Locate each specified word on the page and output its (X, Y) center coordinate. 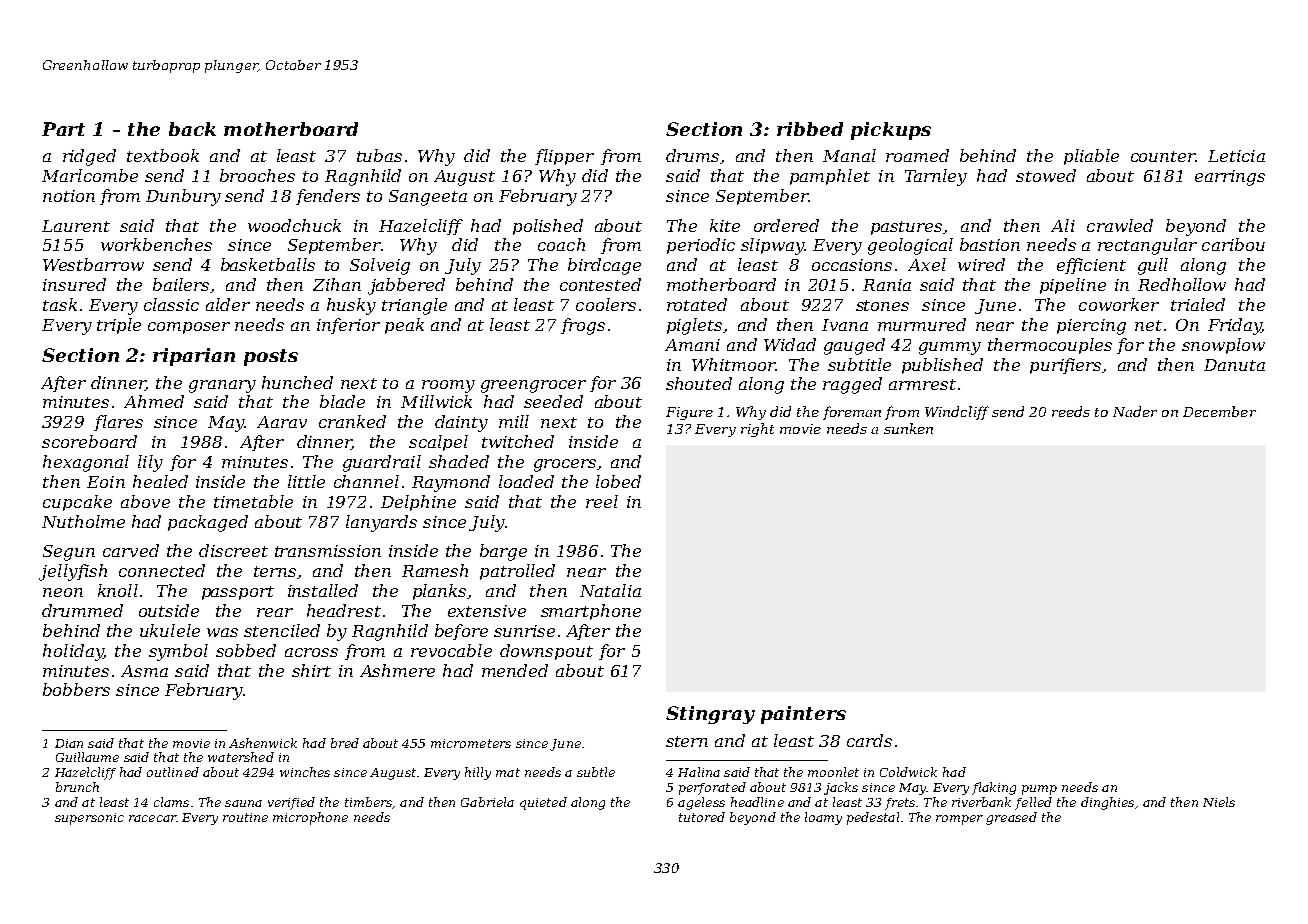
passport (238, 593)
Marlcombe (90, 175)
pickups (891, 131)
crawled (1120, 225)
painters (803, 715)
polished (548, 227)
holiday (73, 652)
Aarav (282, 422)
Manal (849, 155)
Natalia (610, 590)
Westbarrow (93, 264)
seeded (553, 401)
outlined (173, 772)
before (461, 632)
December (1219, 411)
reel (602, 501)
